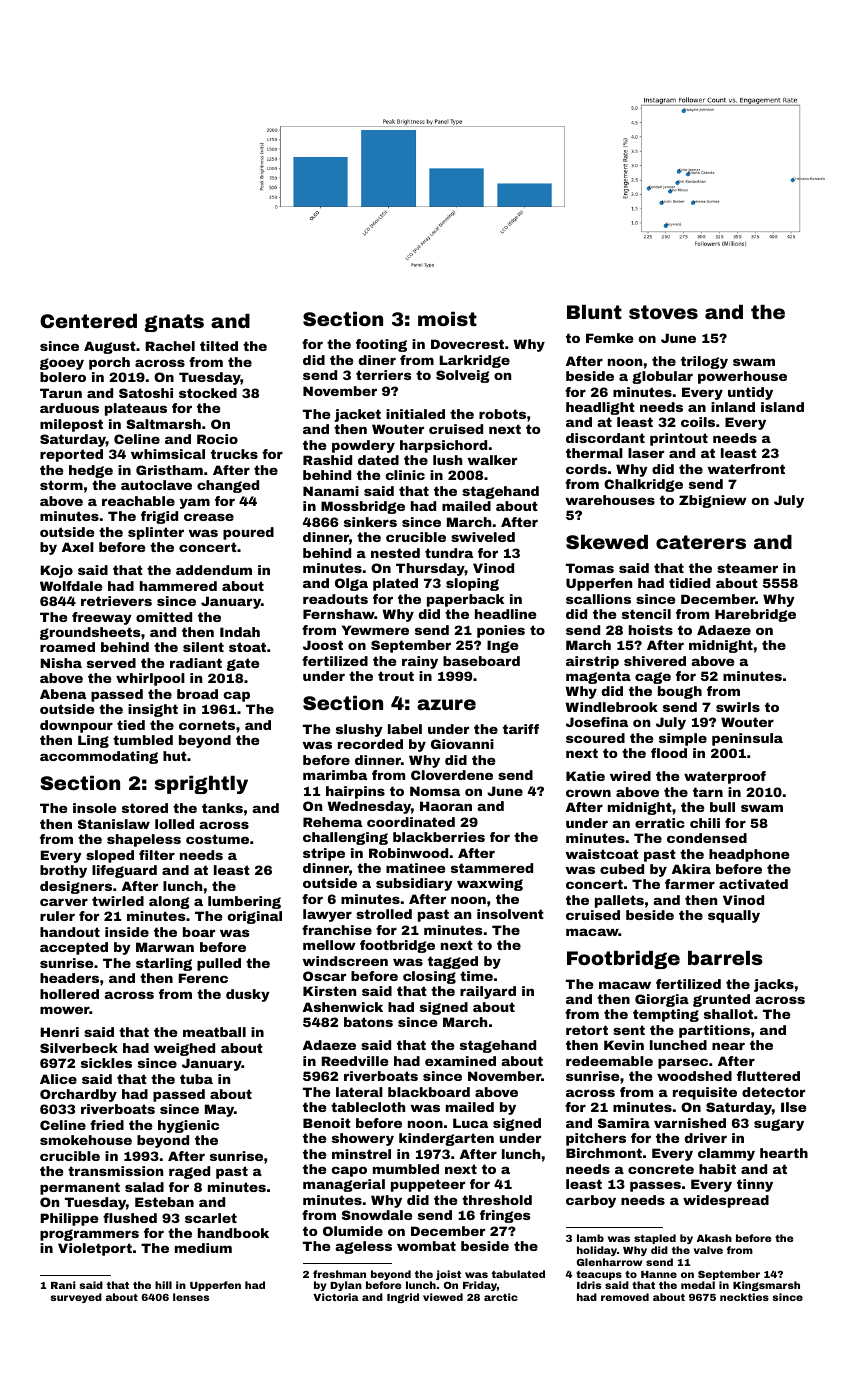 This image has width=849, height=1400. Describe the element at coordinates (448, 1275) in the image. I see `joist` at that location.
